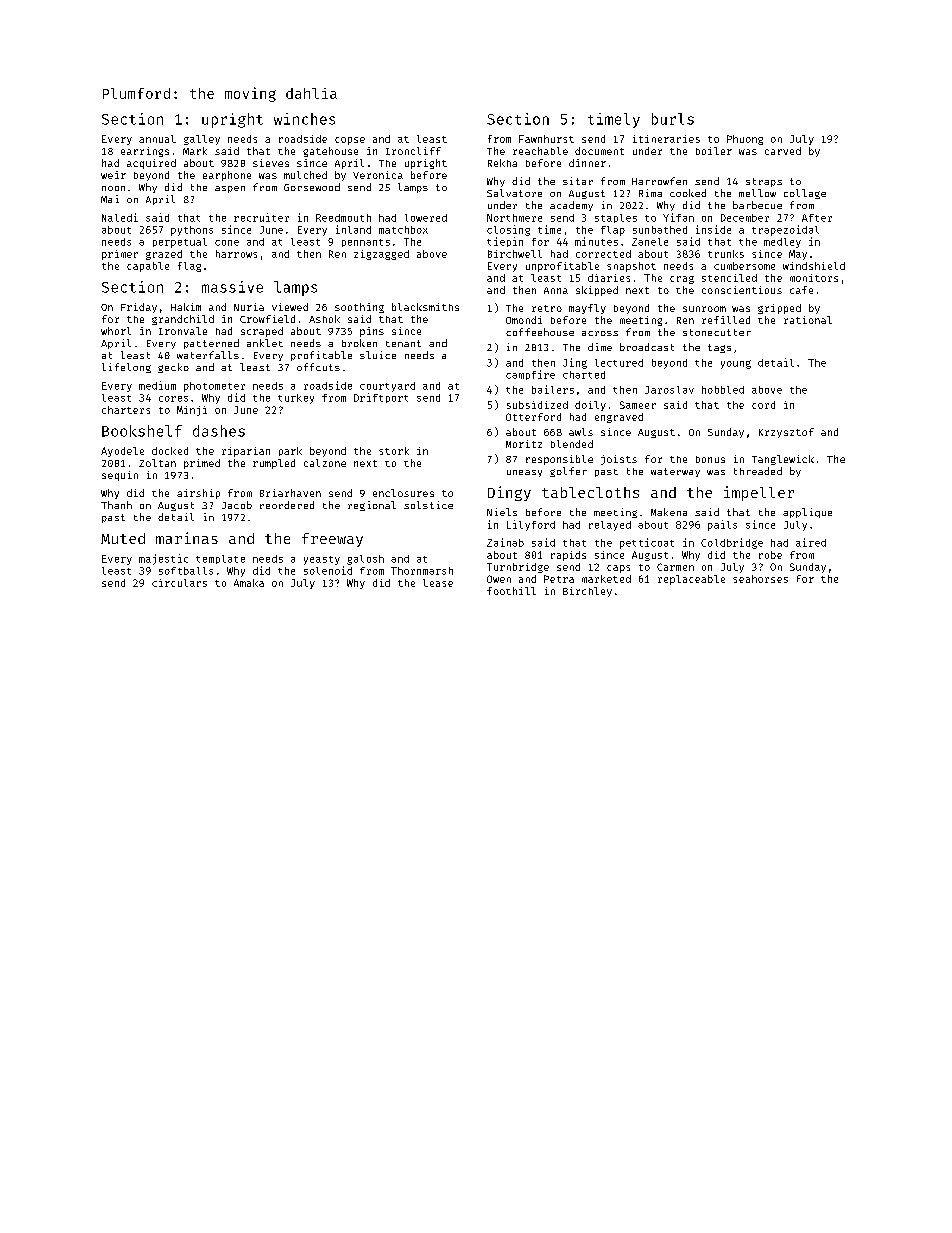 This screenshot has height=1233, width=952. I want to click on charters, so click(126, 410).
